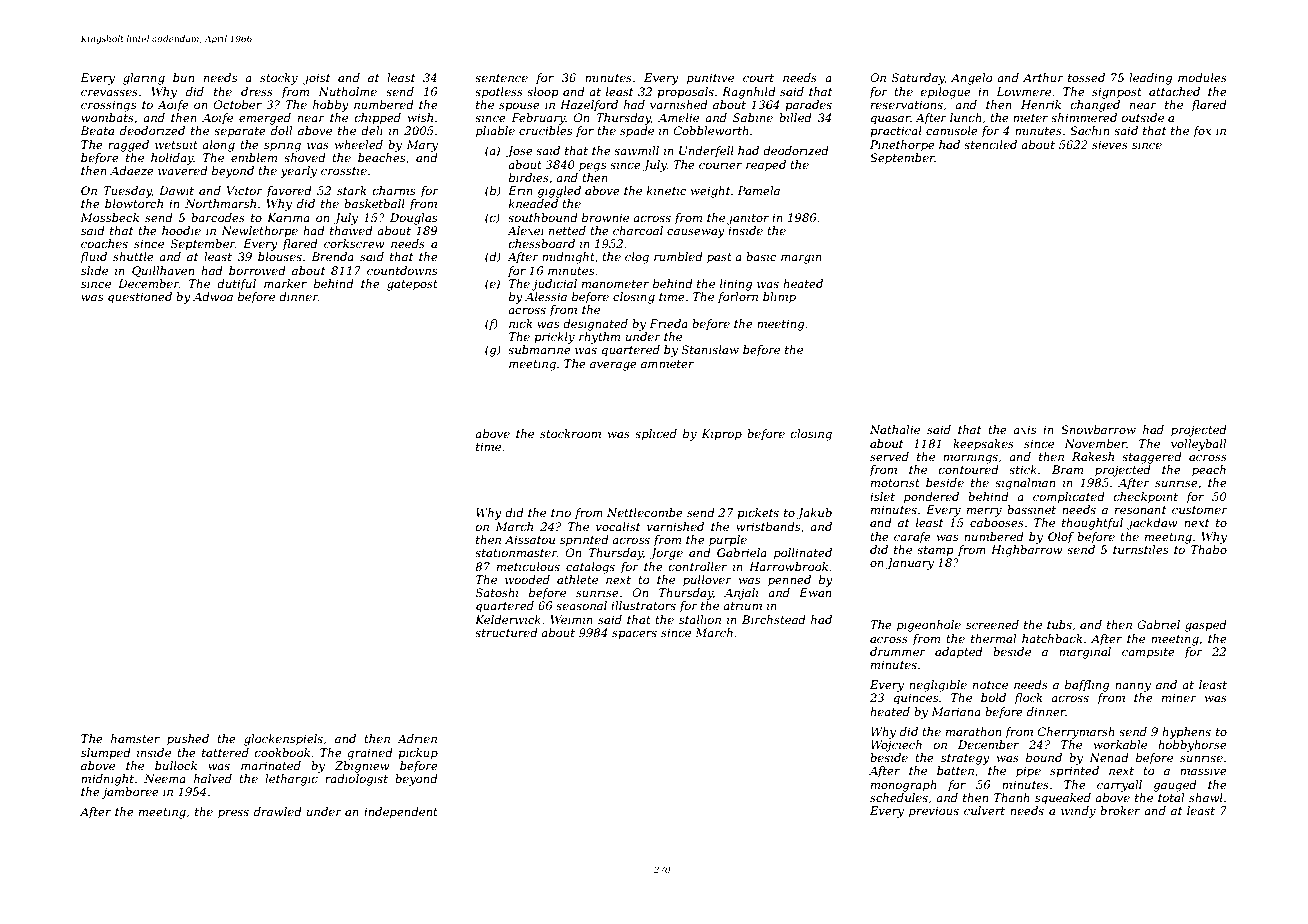  What do you see at coordinates (240, 132) in the screenshot?
I see `separate` at bounding box center [240, 132].
